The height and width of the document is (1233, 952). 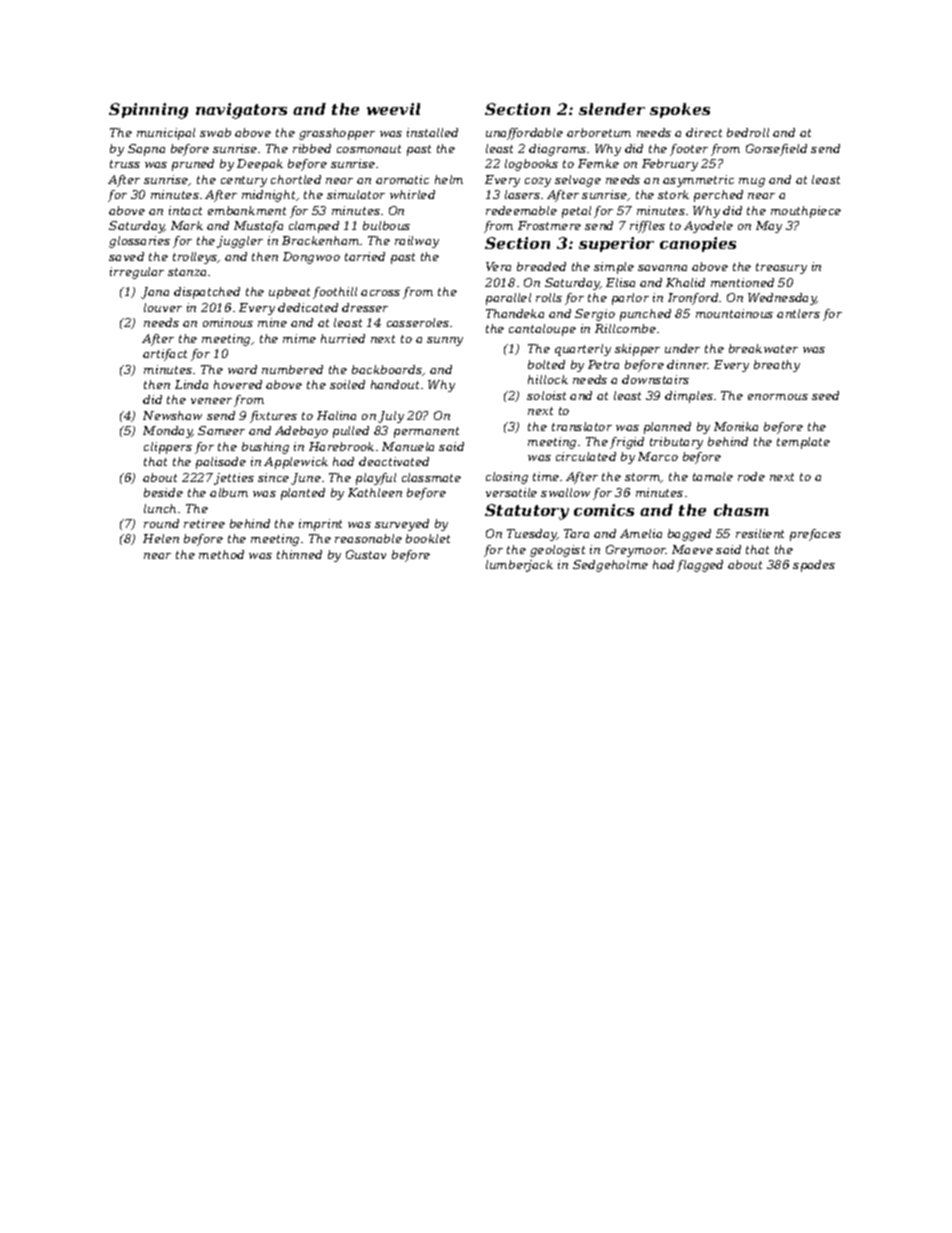 What do you see at coordinates (204, 523) in the document?
I see `retiree` at bounding box center [204, 523].
